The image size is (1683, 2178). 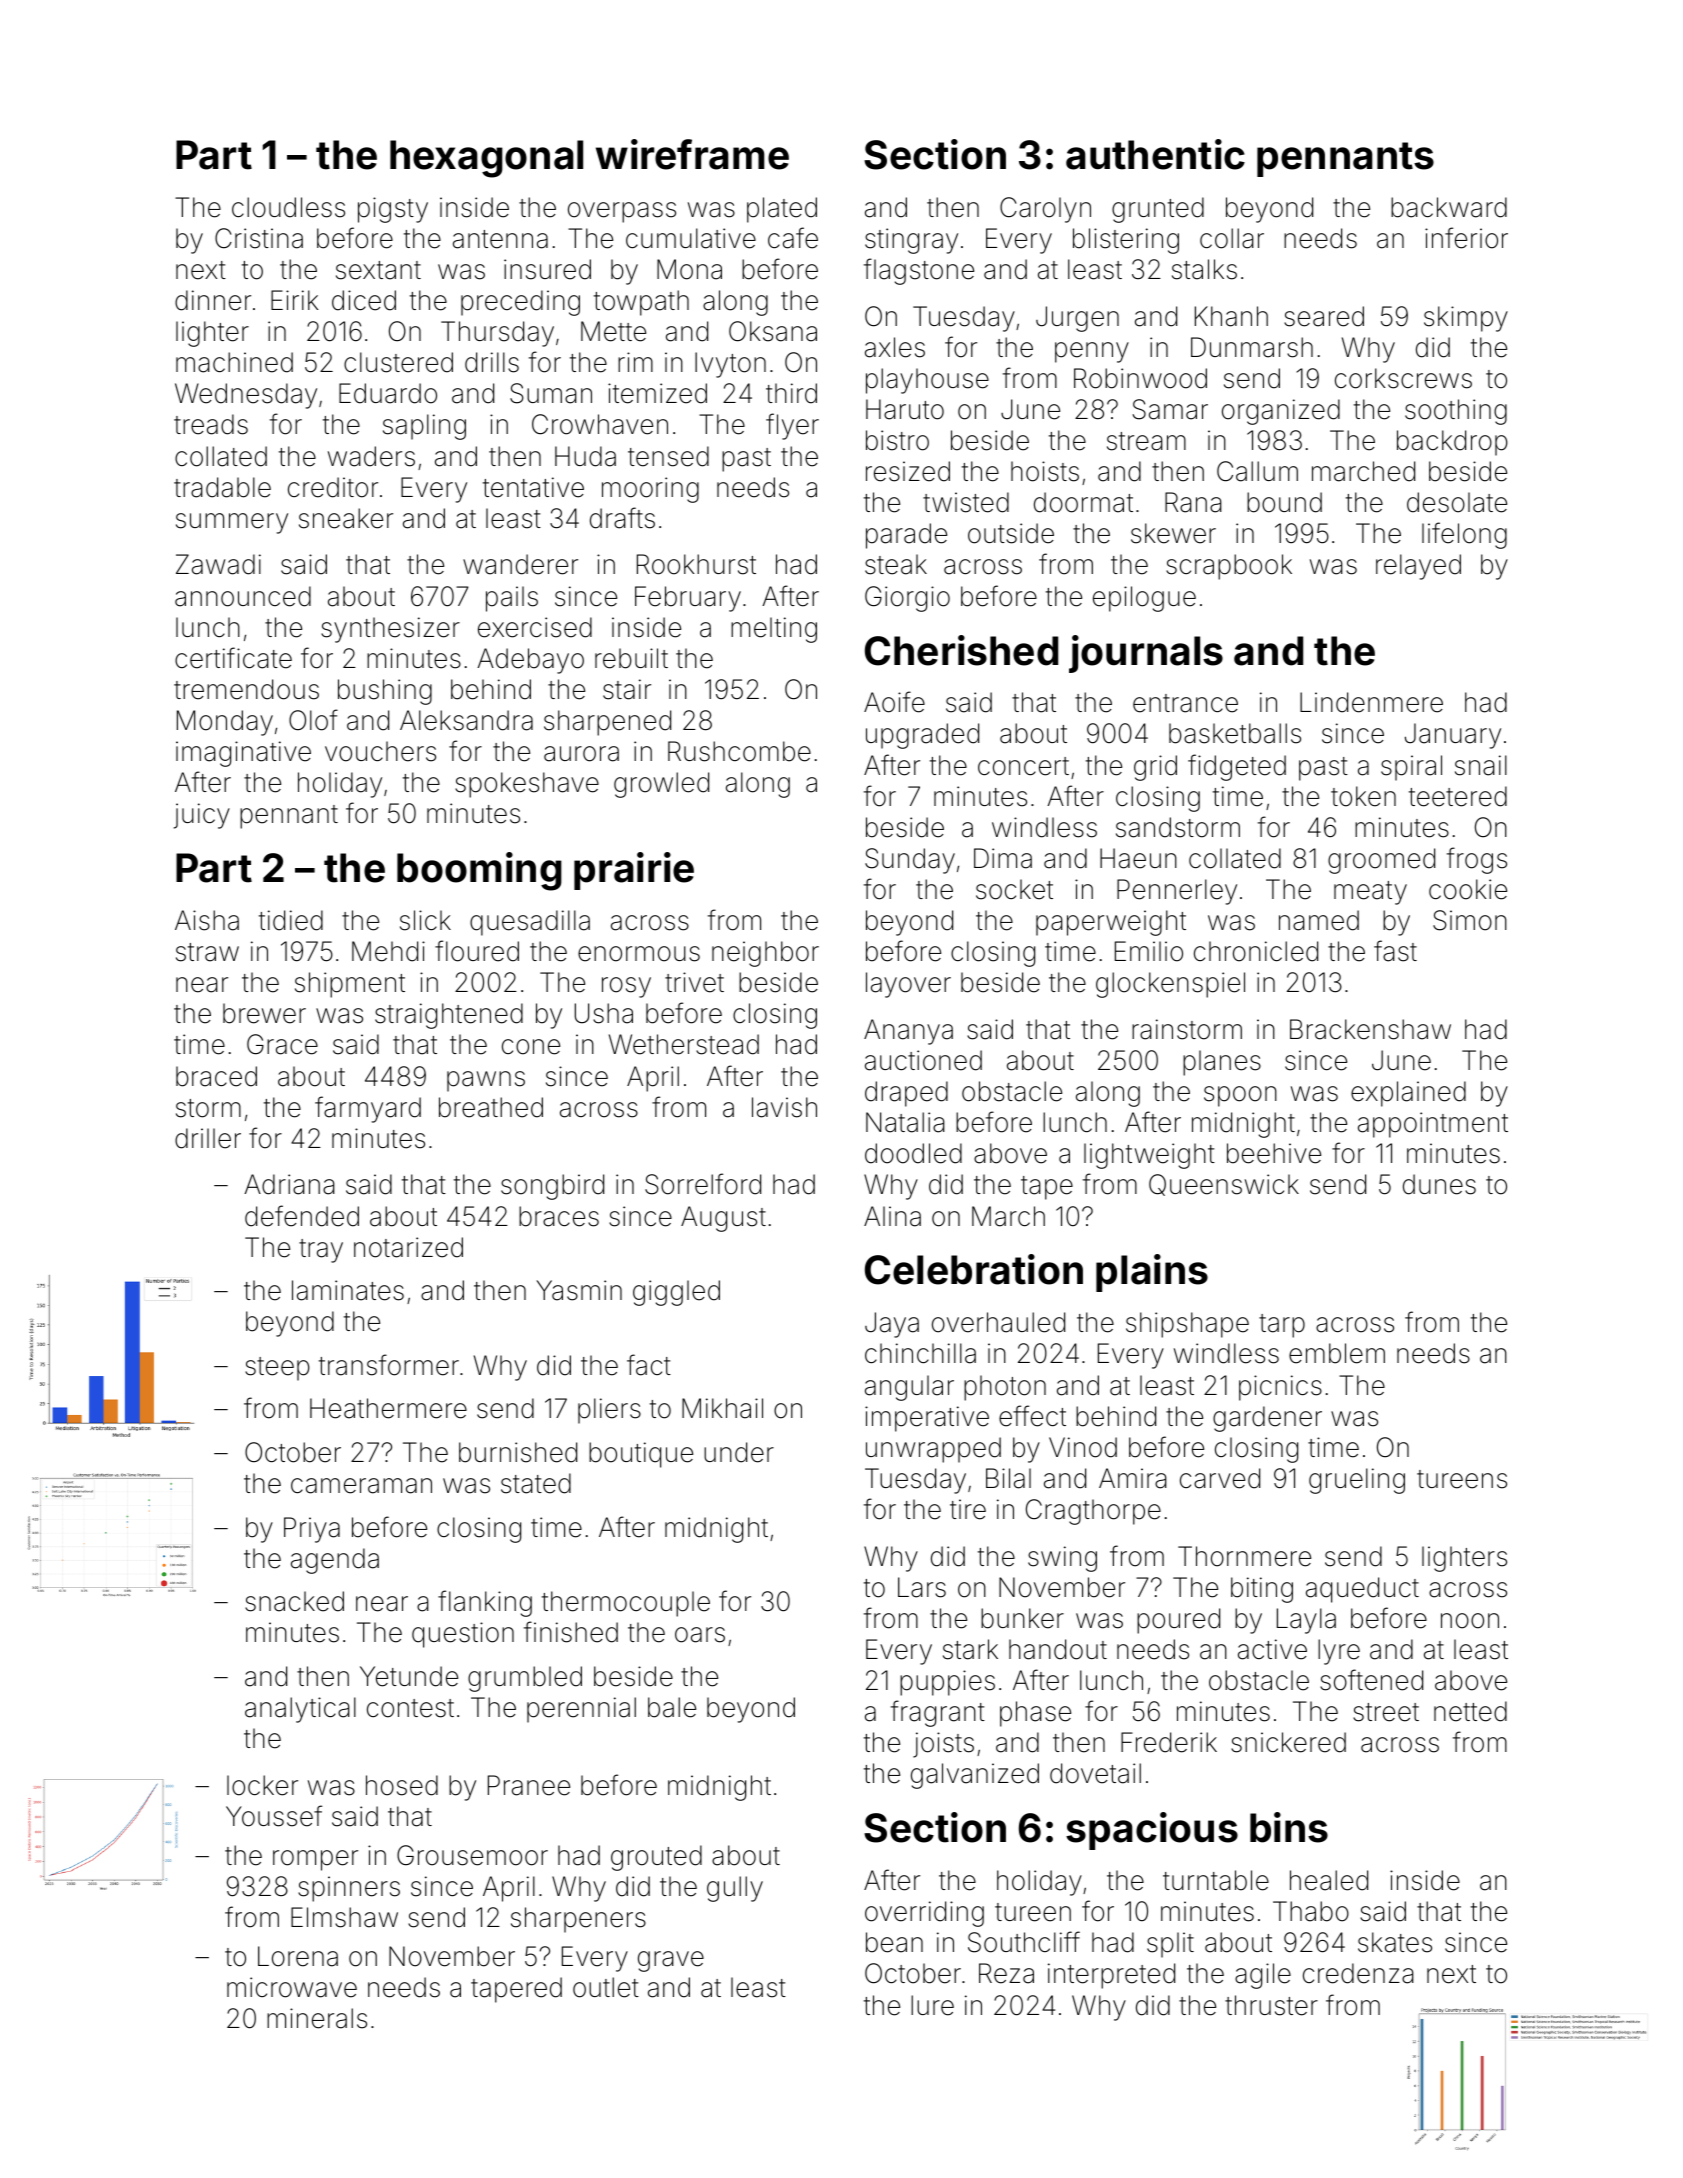 What do you see at coordinates (368, 1109) in the image?
I see `farmyard` at bounding box center [368, 1109].
